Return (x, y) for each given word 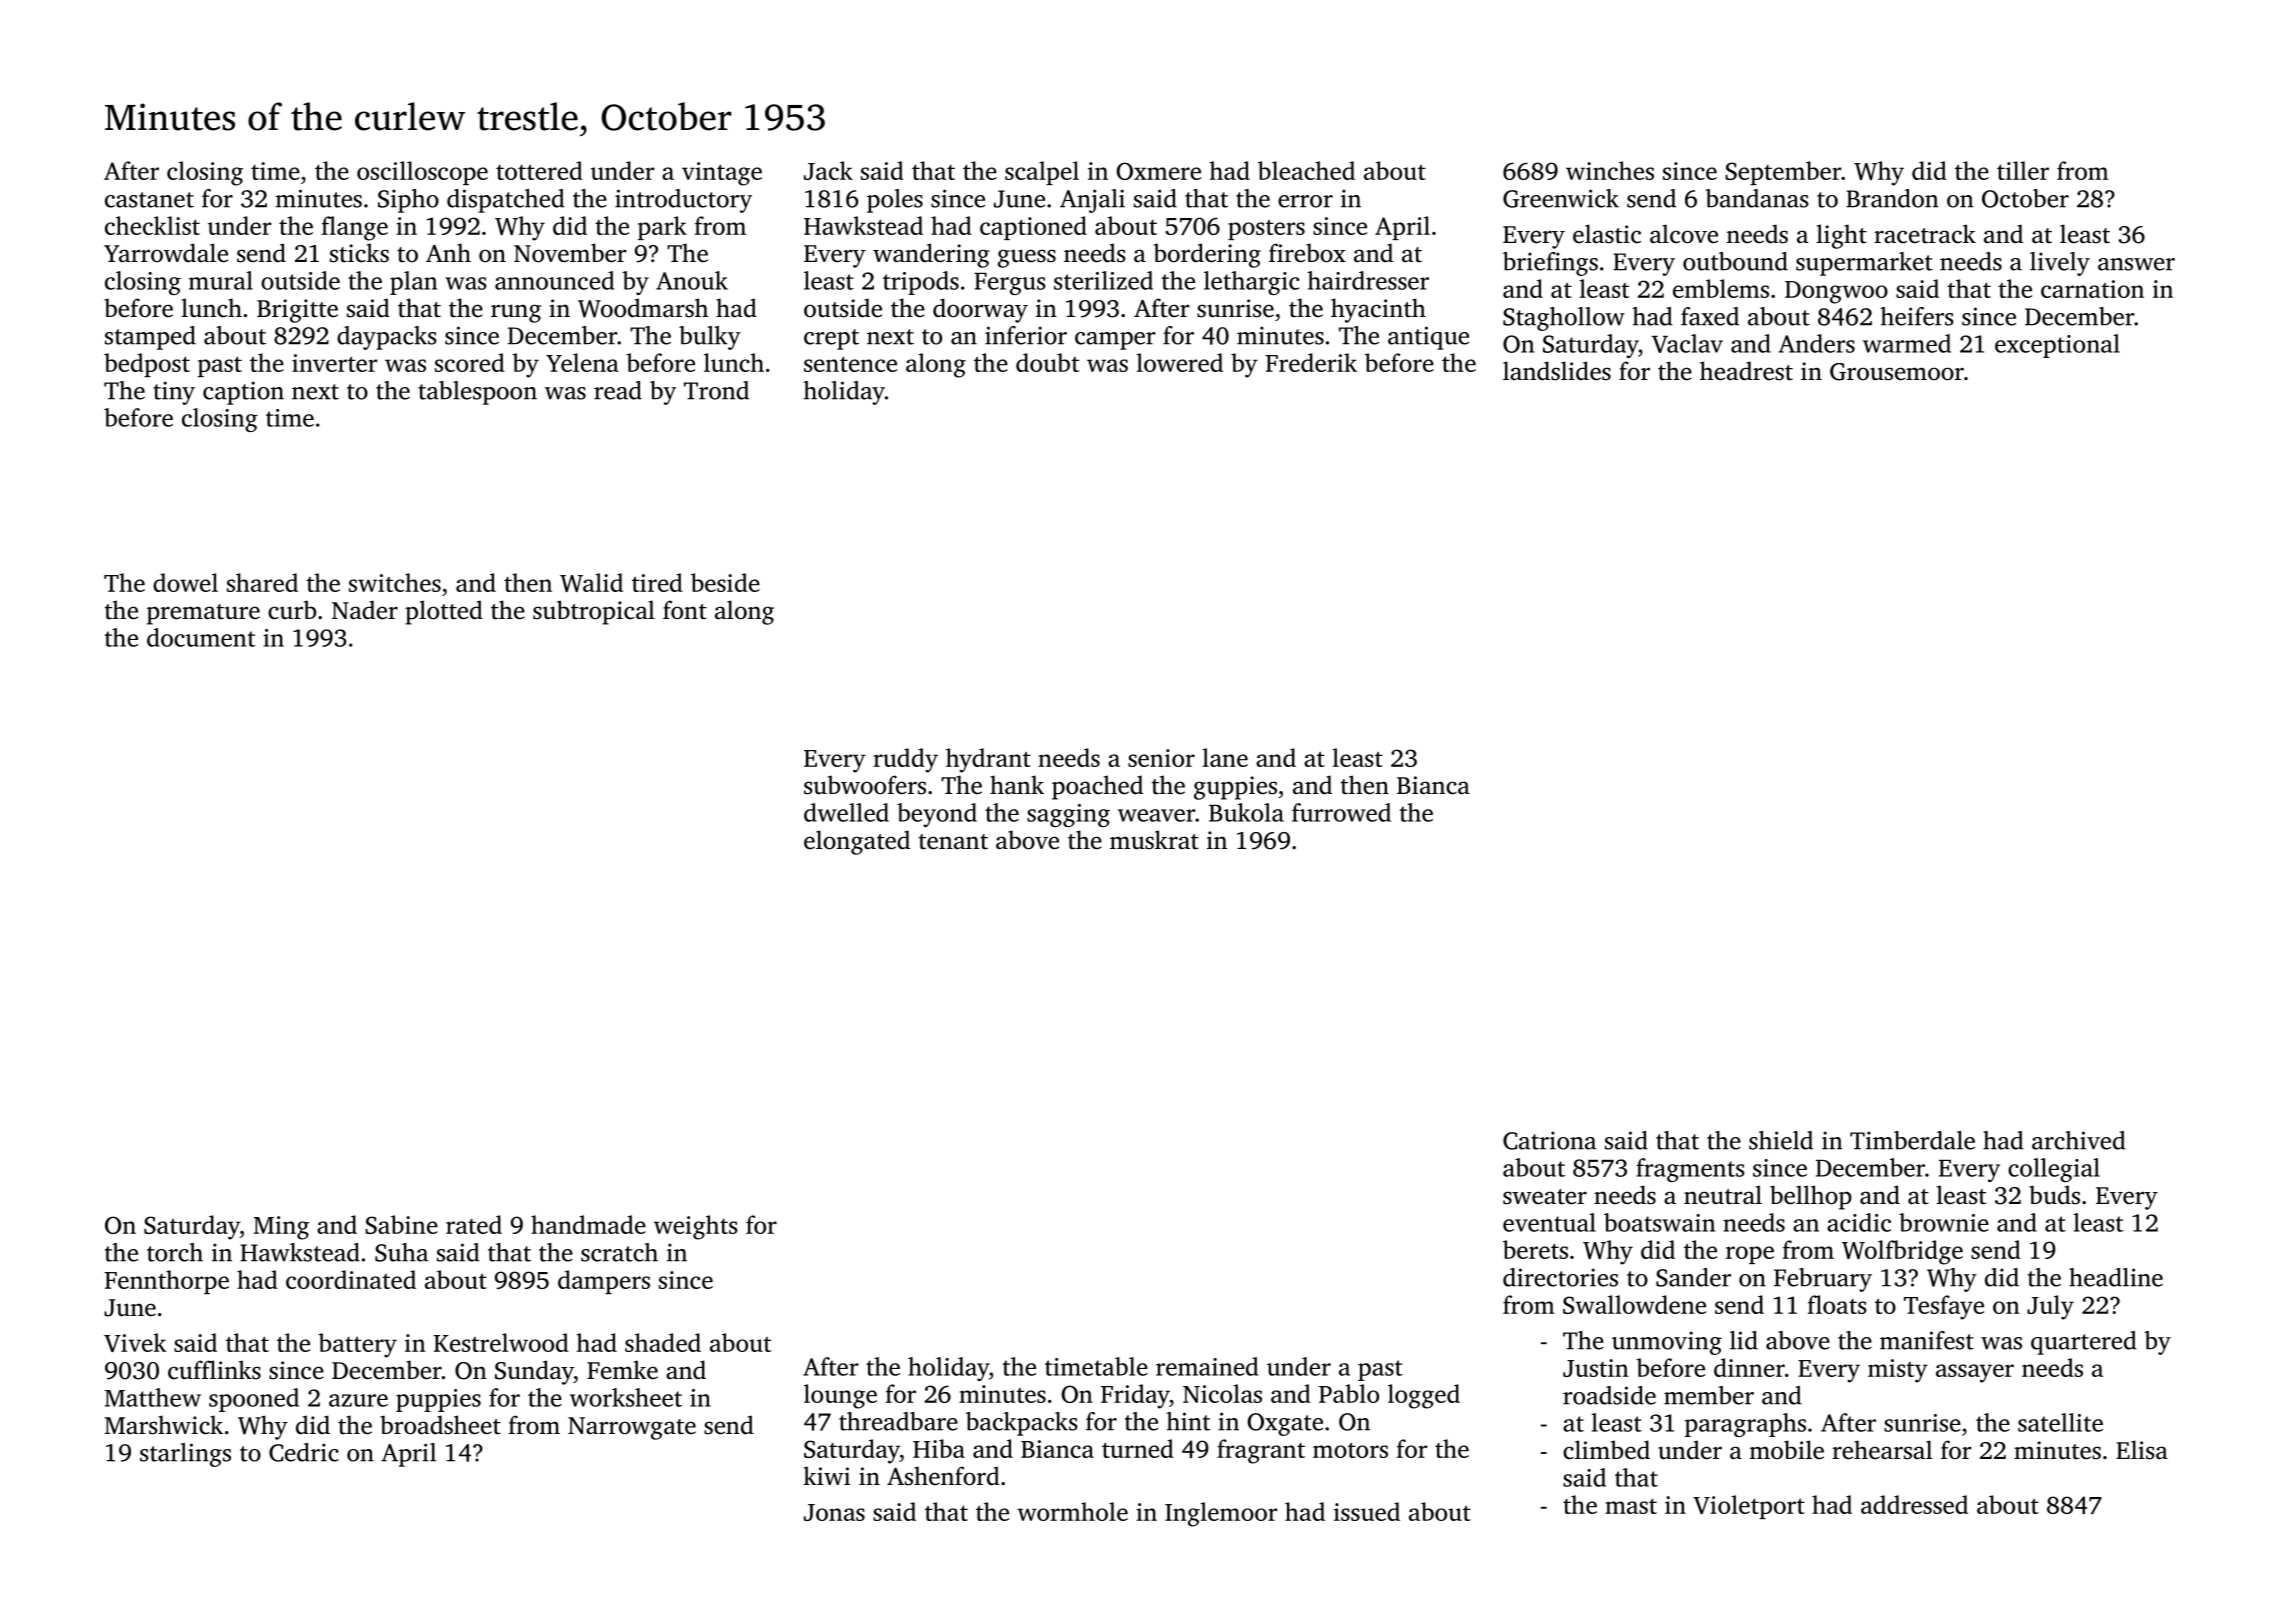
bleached (1306, 170)
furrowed (1341, 812)
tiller (2023, 170)
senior (1161, 758)
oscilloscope (422, 173)
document (201, 637)
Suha (401, 1252)
